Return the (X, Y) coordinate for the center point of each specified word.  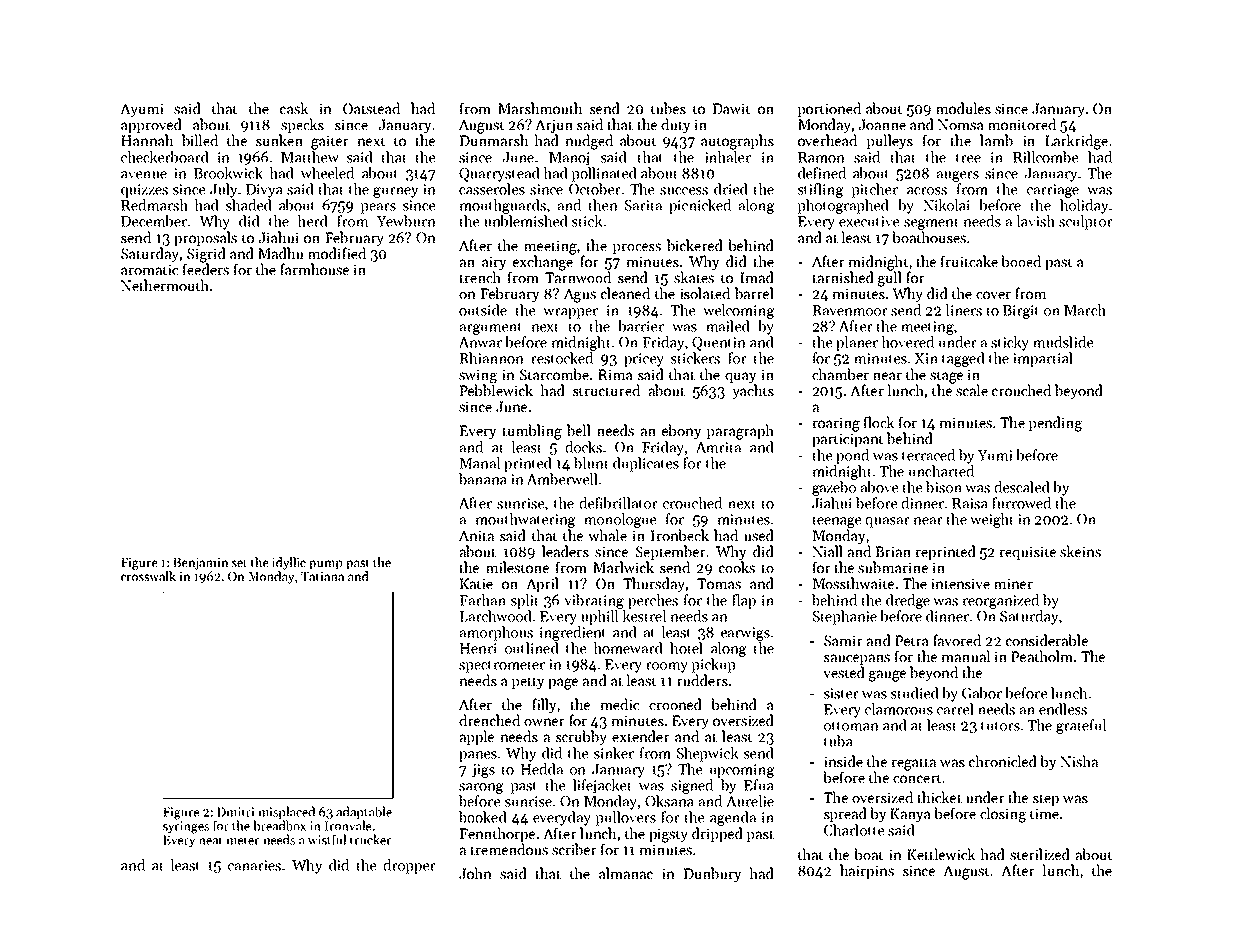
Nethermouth (165, 285)
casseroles (492, 189)
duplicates (646, 464)
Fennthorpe (497, 834)
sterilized (1040, 854)
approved (151, 125)
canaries (254, 865)
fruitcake (969, 261)
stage (946, 377)
